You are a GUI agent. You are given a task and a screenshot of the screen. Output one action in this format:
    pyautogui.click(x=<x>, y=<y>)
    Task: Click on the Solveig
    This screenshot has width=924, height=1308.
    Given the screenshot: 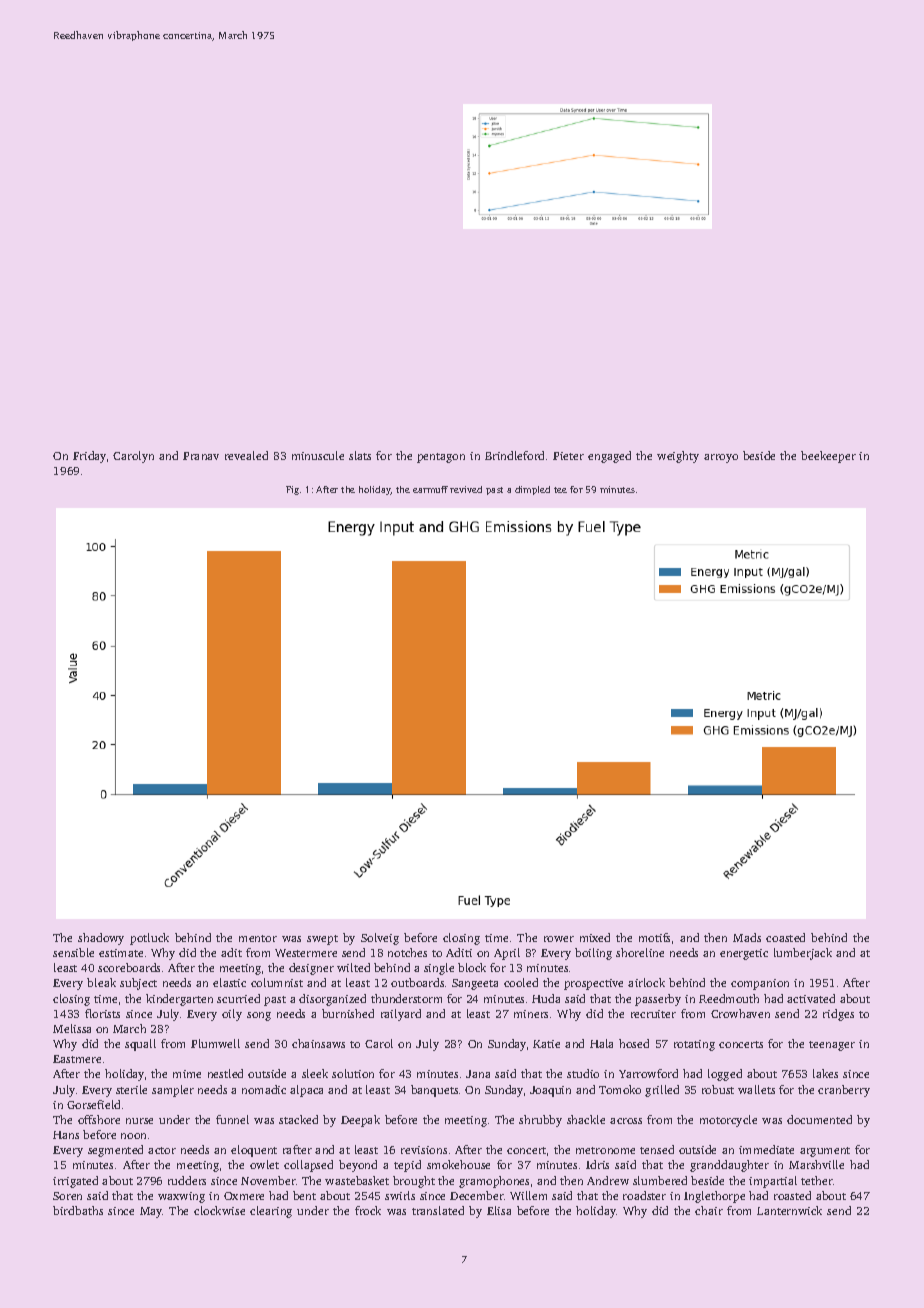 What is the action you would take?
    pyautogui.click(x=380, y=939)
